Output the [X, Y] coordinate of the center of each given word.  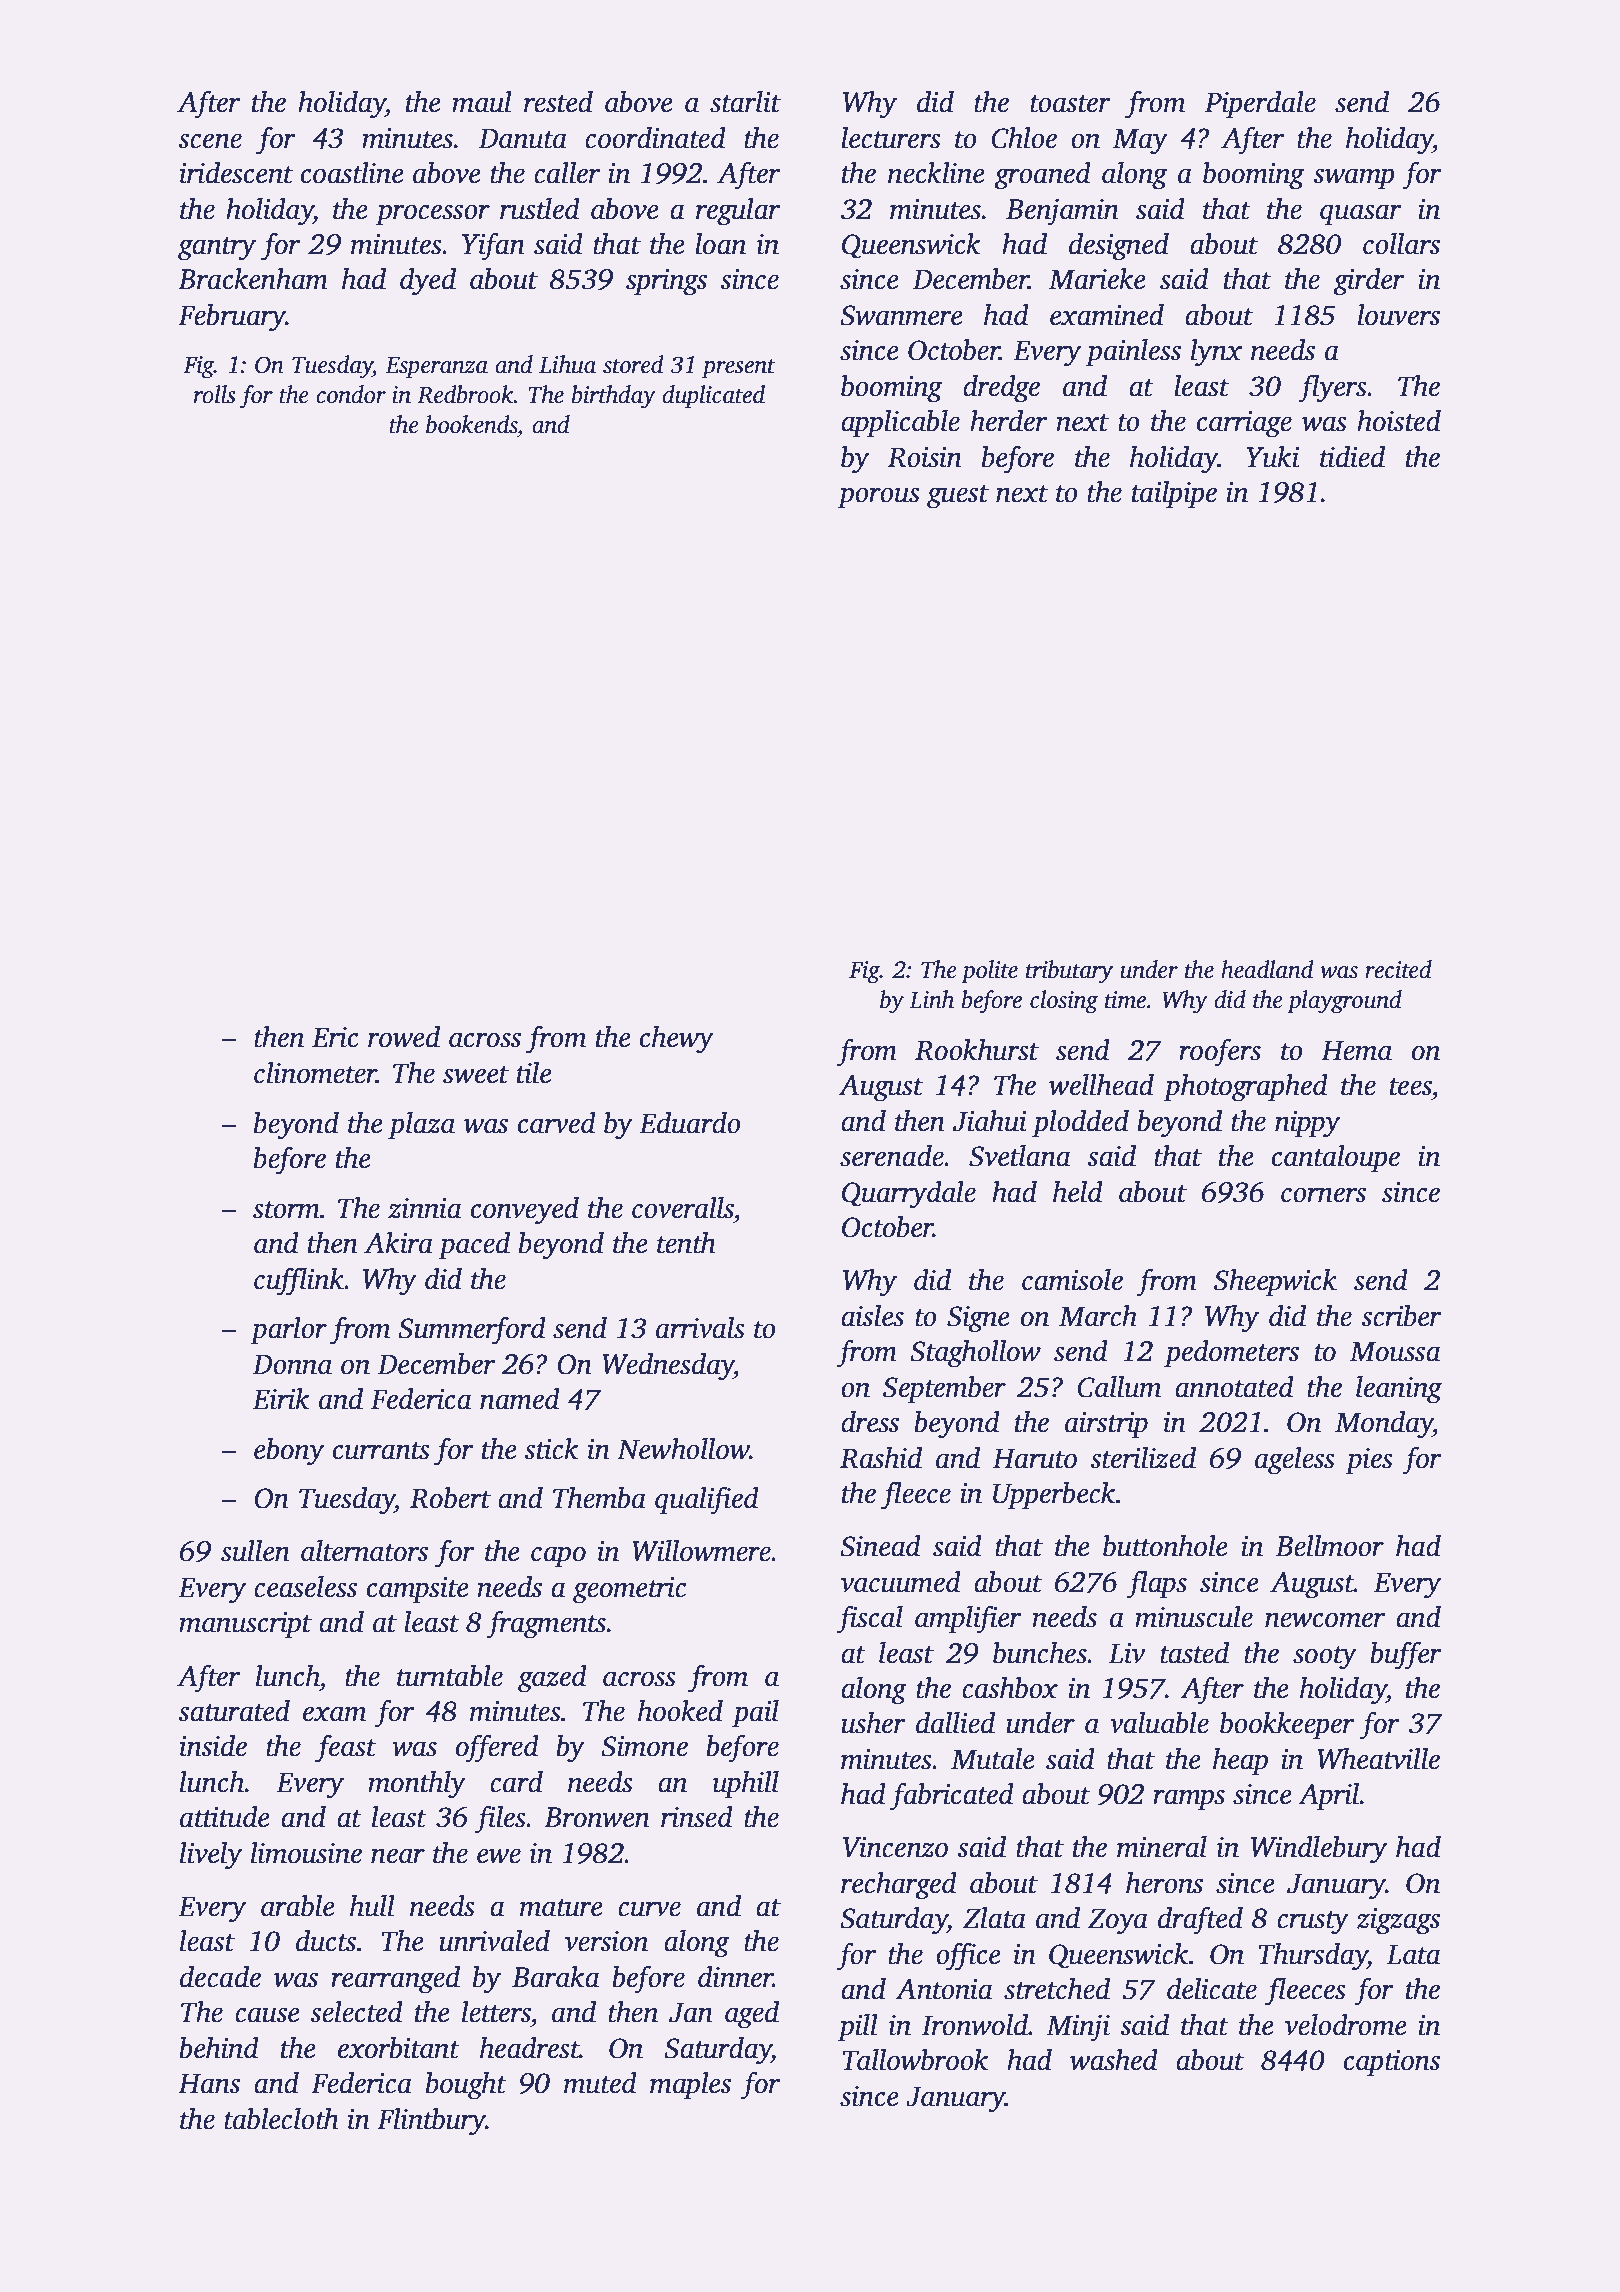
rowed [404, 1037]
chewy [677, 1040]
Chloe [1024, 138]
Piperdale [1260, 105]
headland [1267, 969]
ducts [326, 1941]
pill [858, 2028]
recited [1398, 969]
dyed [428, 282]
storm [286, 1210]
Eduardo [690, 1123]
